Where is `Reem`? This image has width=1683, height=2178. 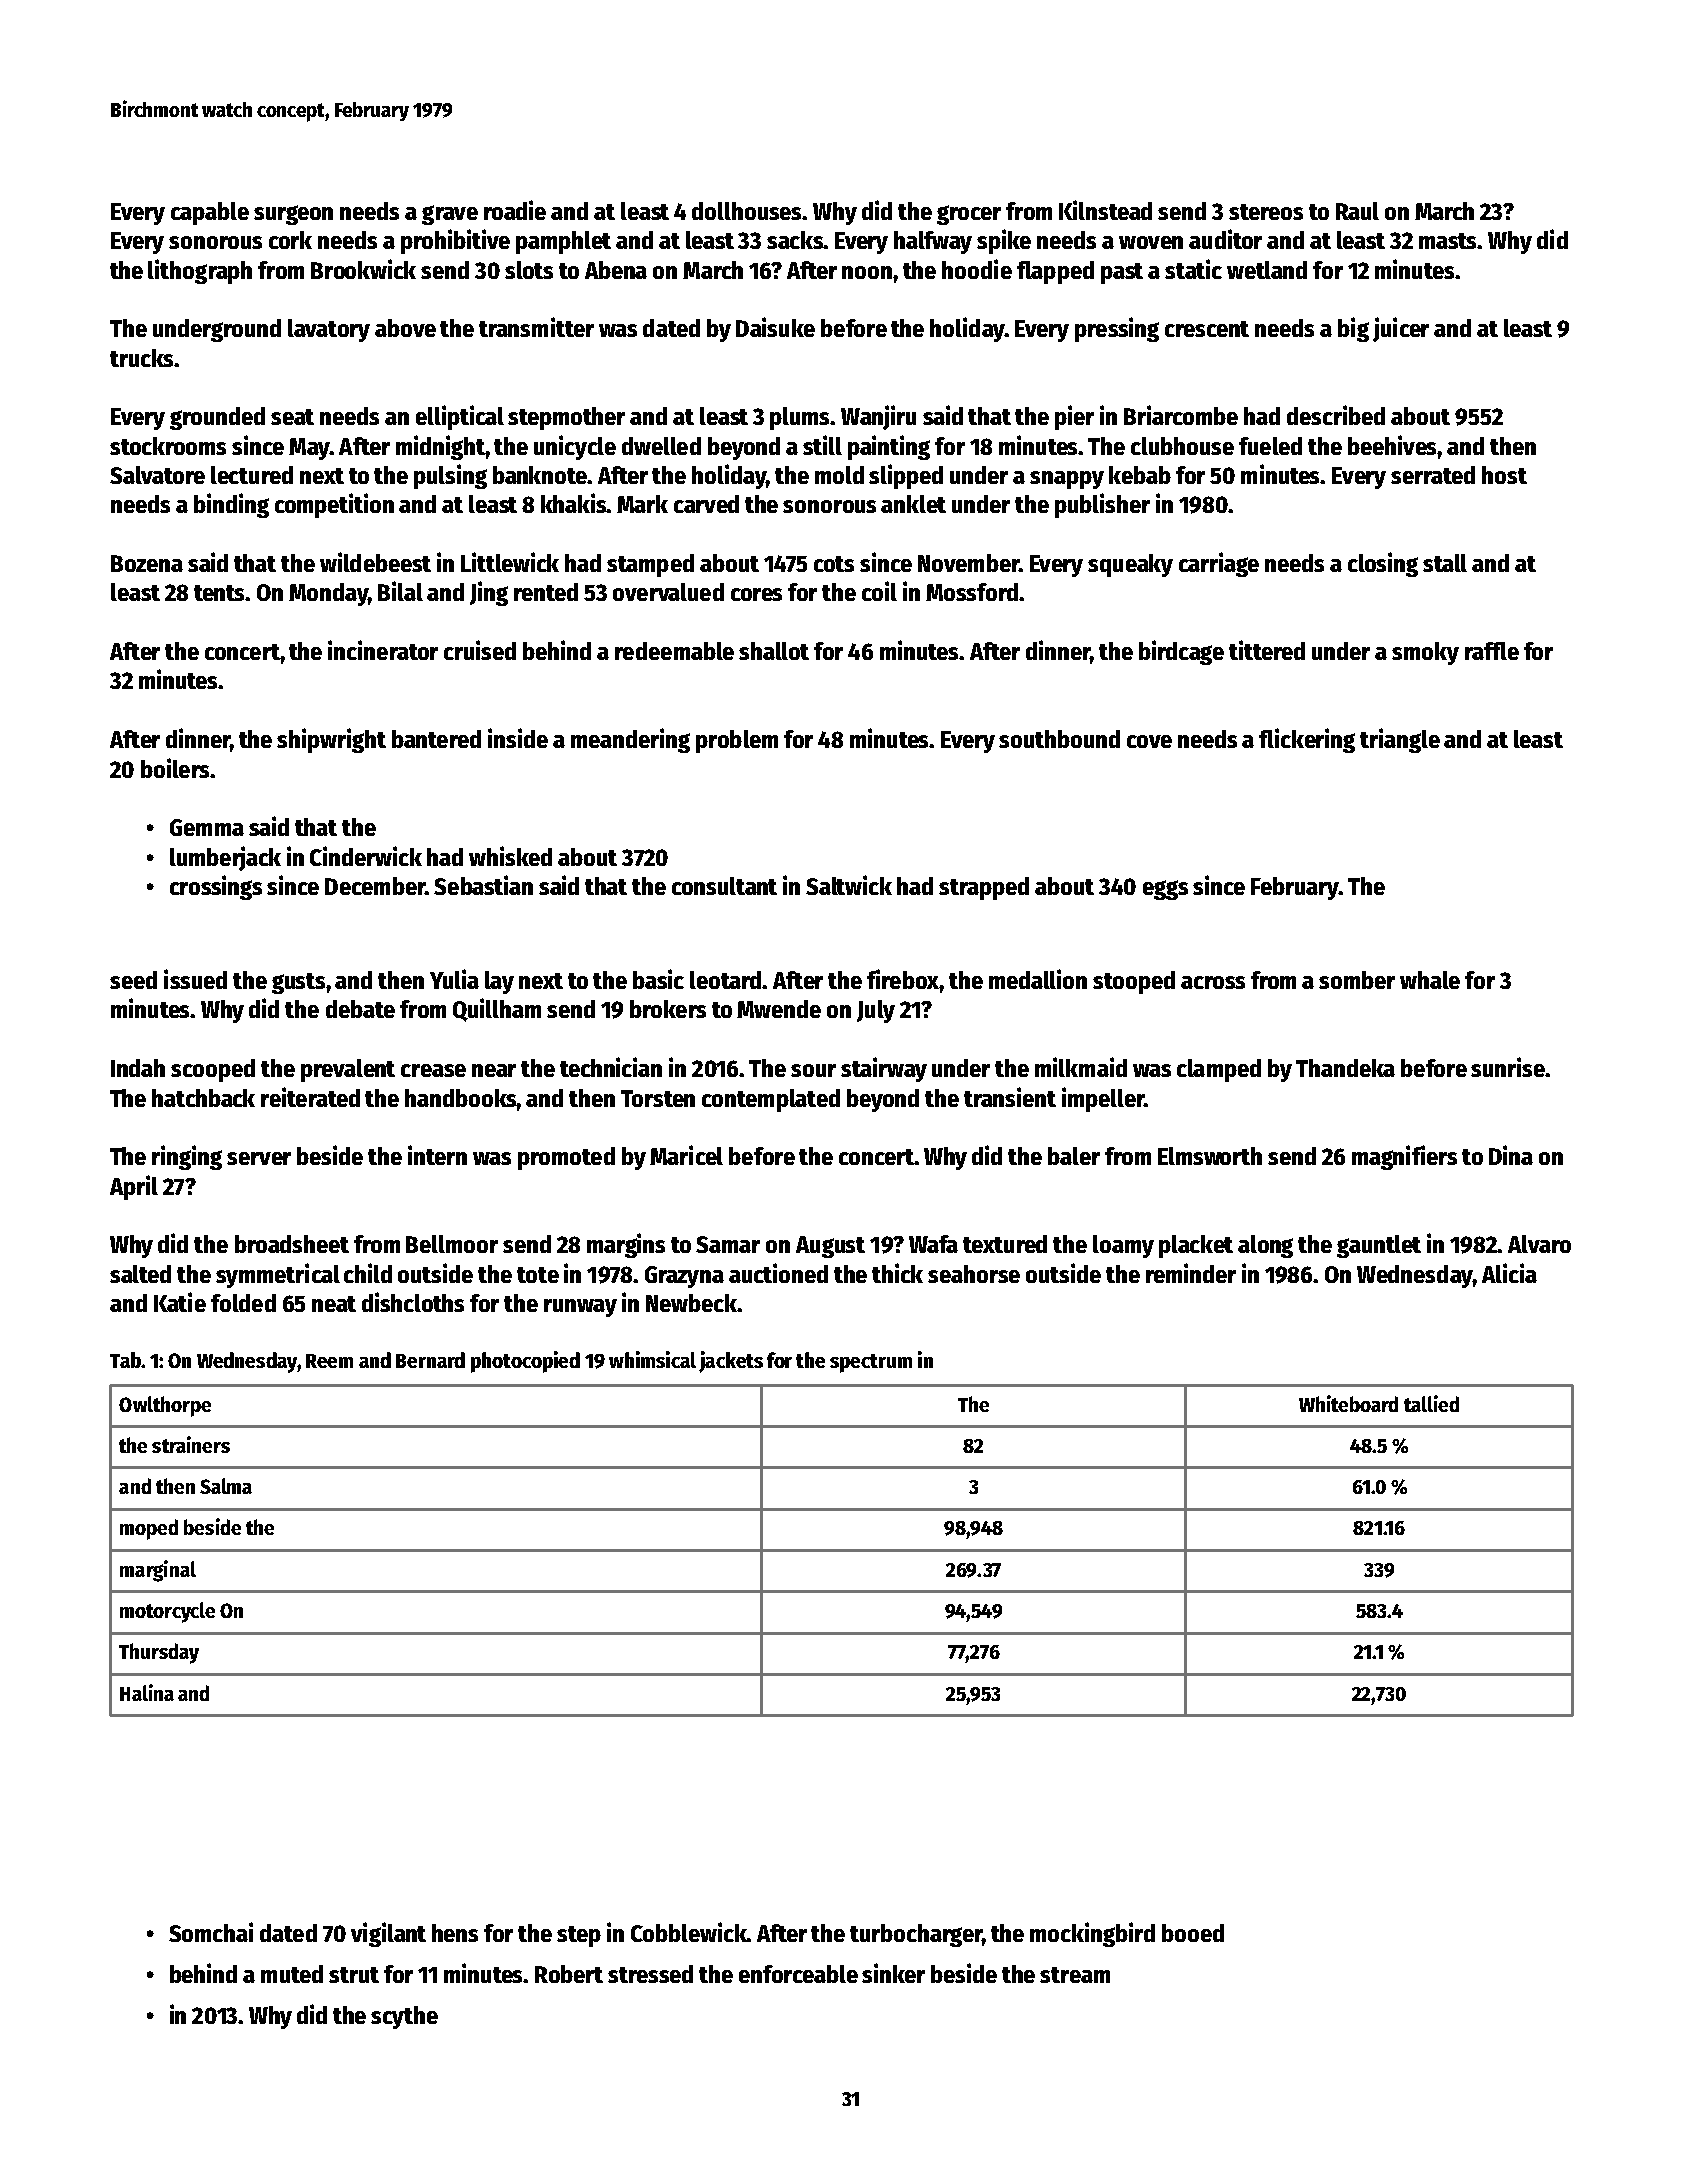 Reem is located at coordinates (329, 1361).
